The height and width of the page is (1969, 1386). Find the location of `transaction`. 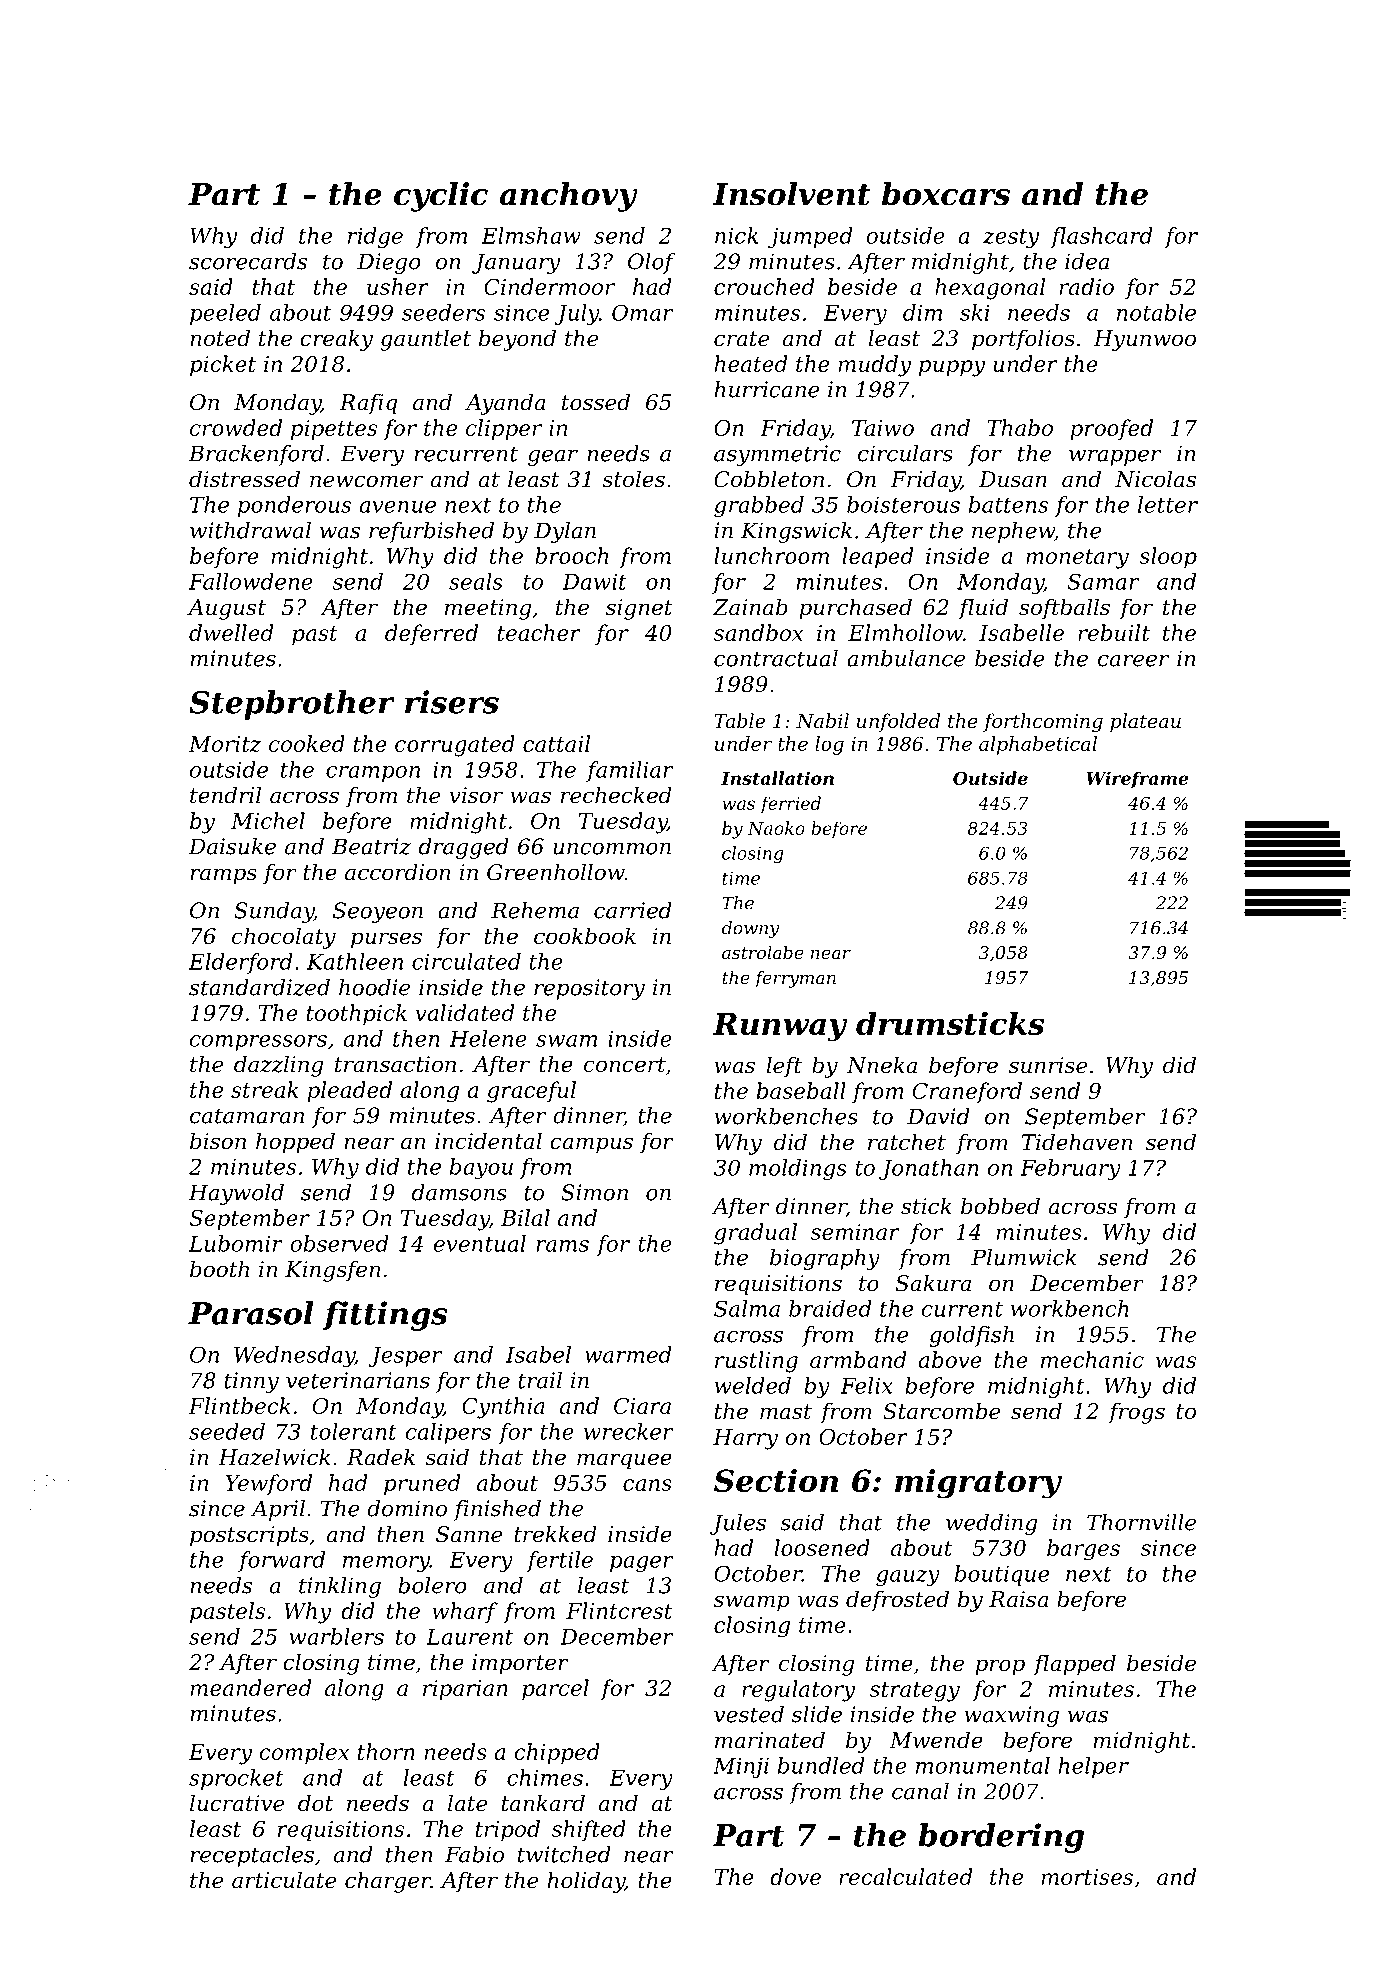

transaction is located at coordinates (395, 1064).
